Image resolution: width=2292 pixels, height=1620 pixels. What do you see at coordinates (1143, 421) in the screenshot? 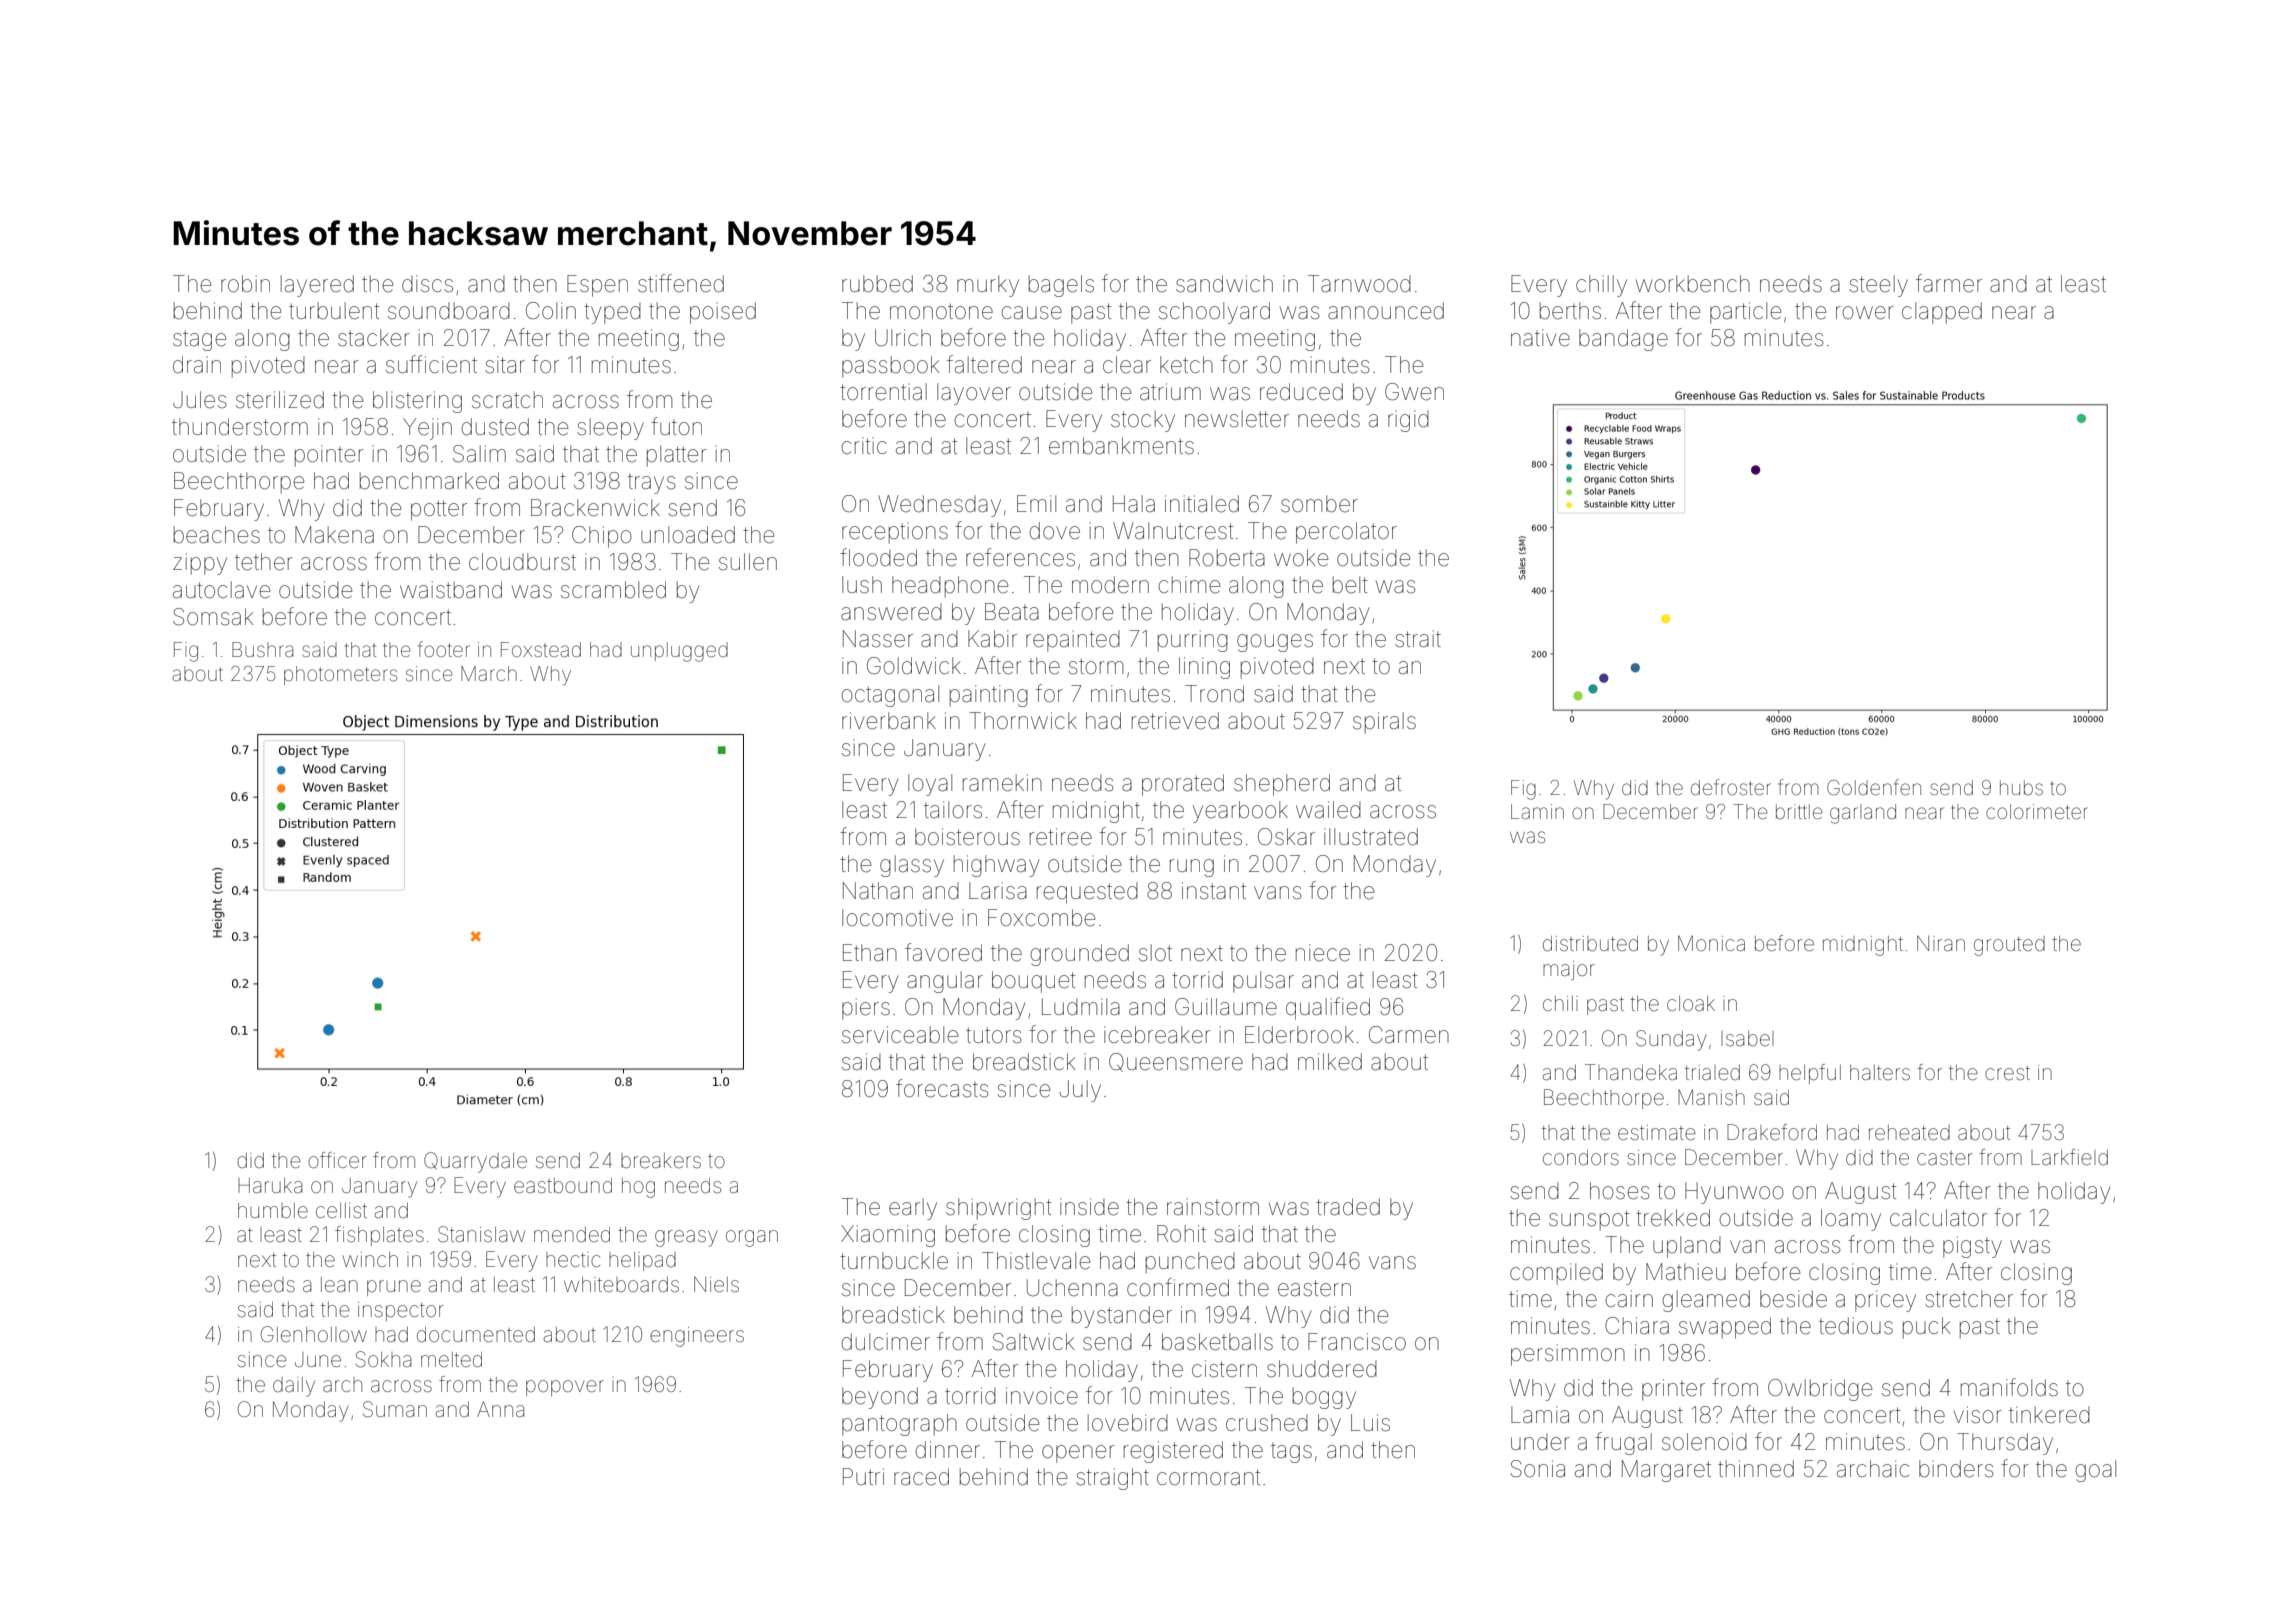
I see `stocky` at bounding box center [1143, 421].
